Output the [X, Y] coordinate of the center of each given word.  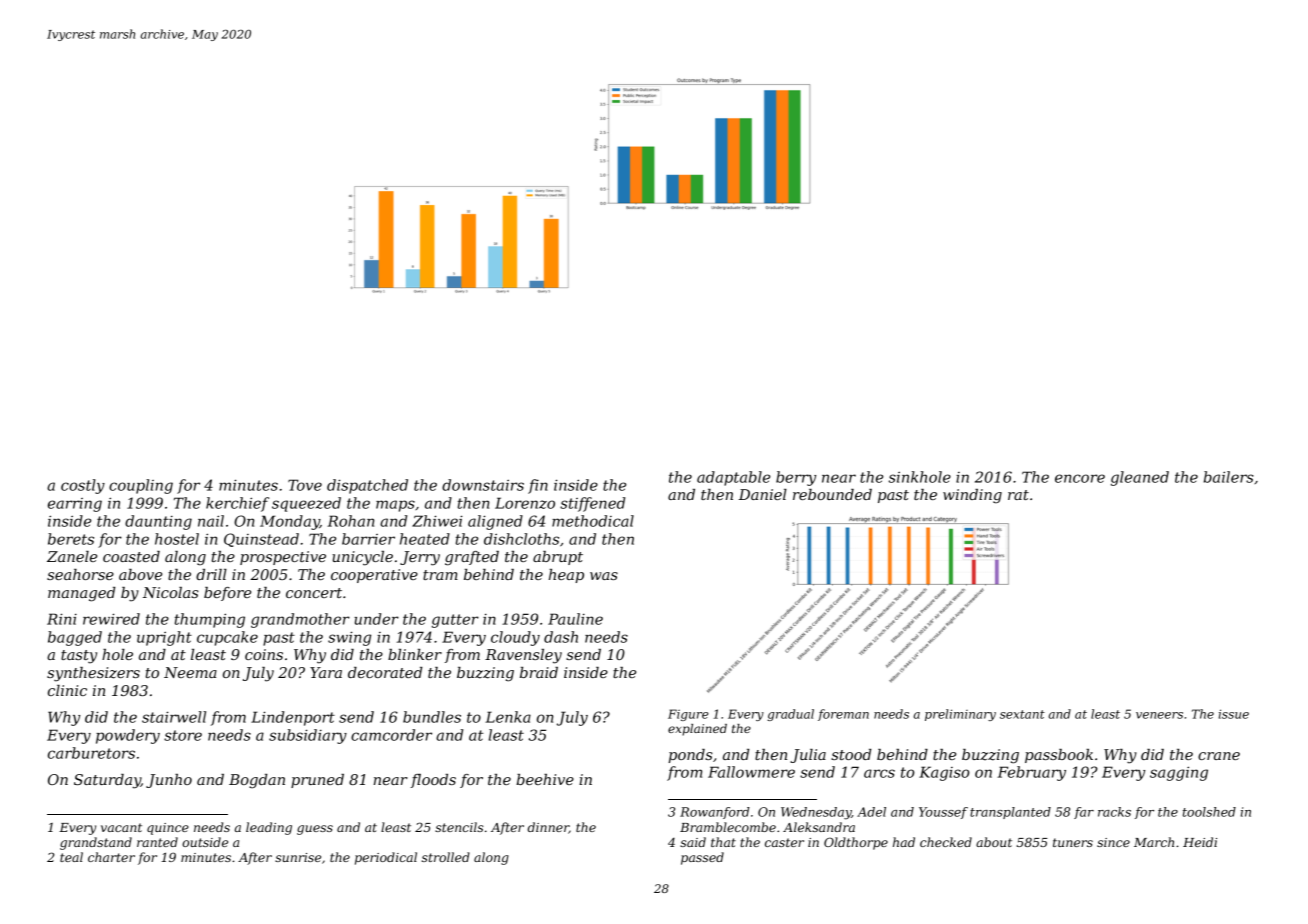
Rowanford [715, 813]
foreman [843, 715]
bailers [1229, 477]
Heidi [1200, 842]
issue [1234, 714]
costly [83, 486]
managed [81, 594]
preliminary [960, 715]
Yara [326, 672]
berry [796, 478]
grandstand [96, 843]
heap [566, 576]
